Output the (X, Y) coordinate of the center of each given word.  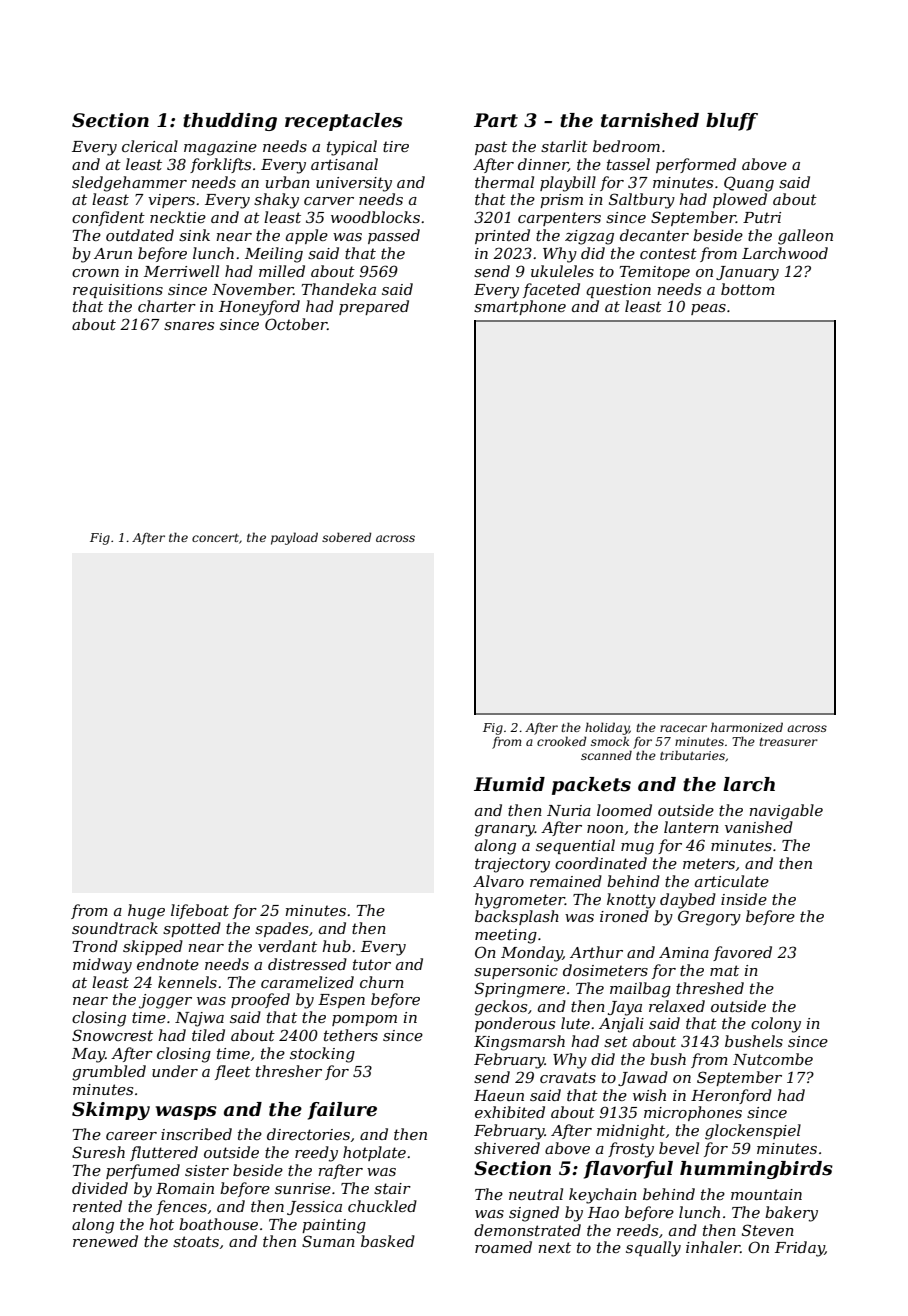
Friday (800, 1249)
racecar (683, 728)
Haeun (499, 1095)
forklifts (220, 165)
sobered (347, 537)
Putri (762, 217)
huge (146, 912)
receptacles (344, 122)
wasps (186, 1113)
